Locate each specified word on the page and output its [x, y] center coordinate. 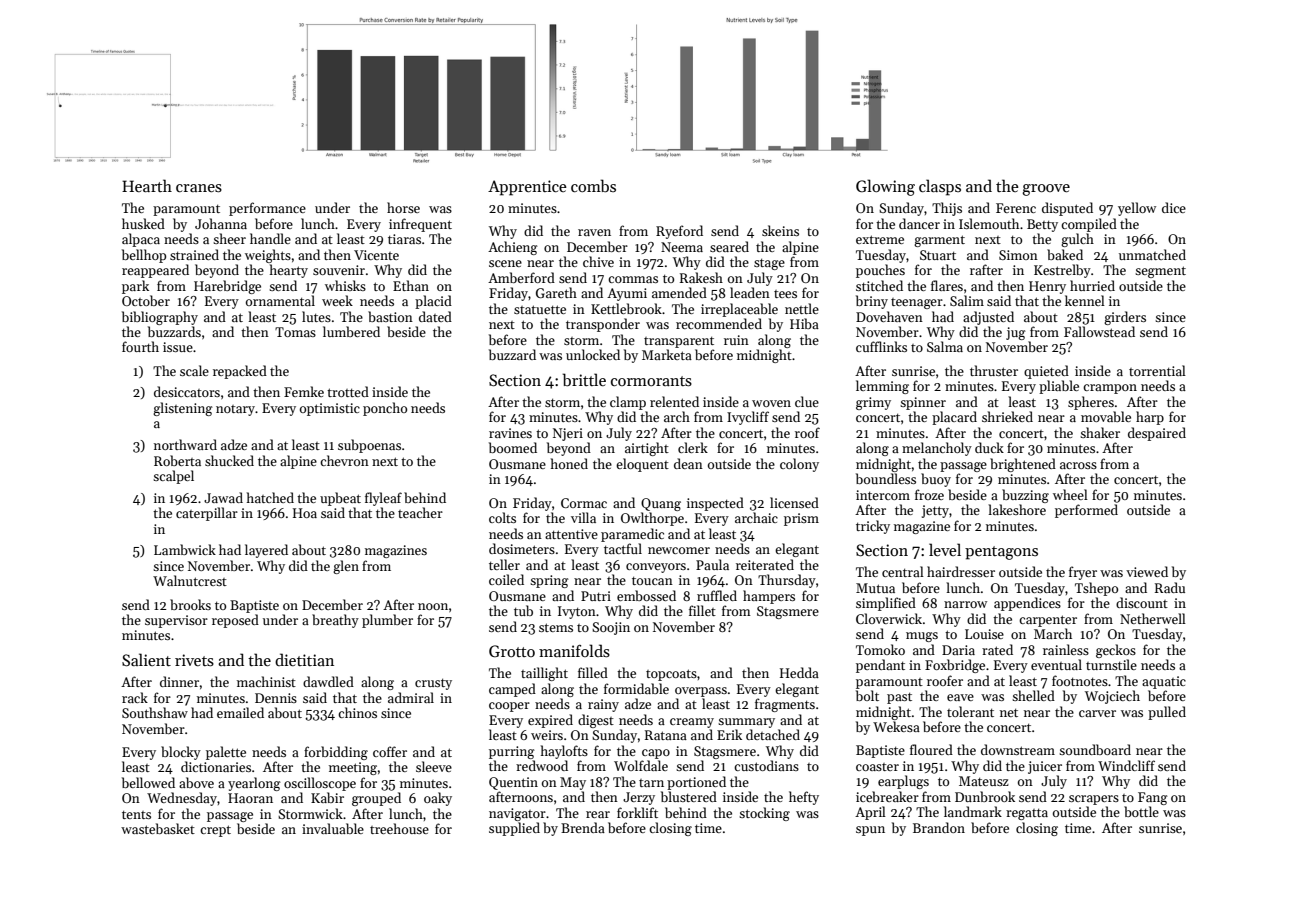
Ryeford [679, 232]
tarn [651, 783]
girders [1125, 318]
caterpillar [207, 514]
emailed [240, 712]
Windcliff [1126, 765]
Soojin [611, 628]
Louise [984, 634]
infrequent [420, 225]
